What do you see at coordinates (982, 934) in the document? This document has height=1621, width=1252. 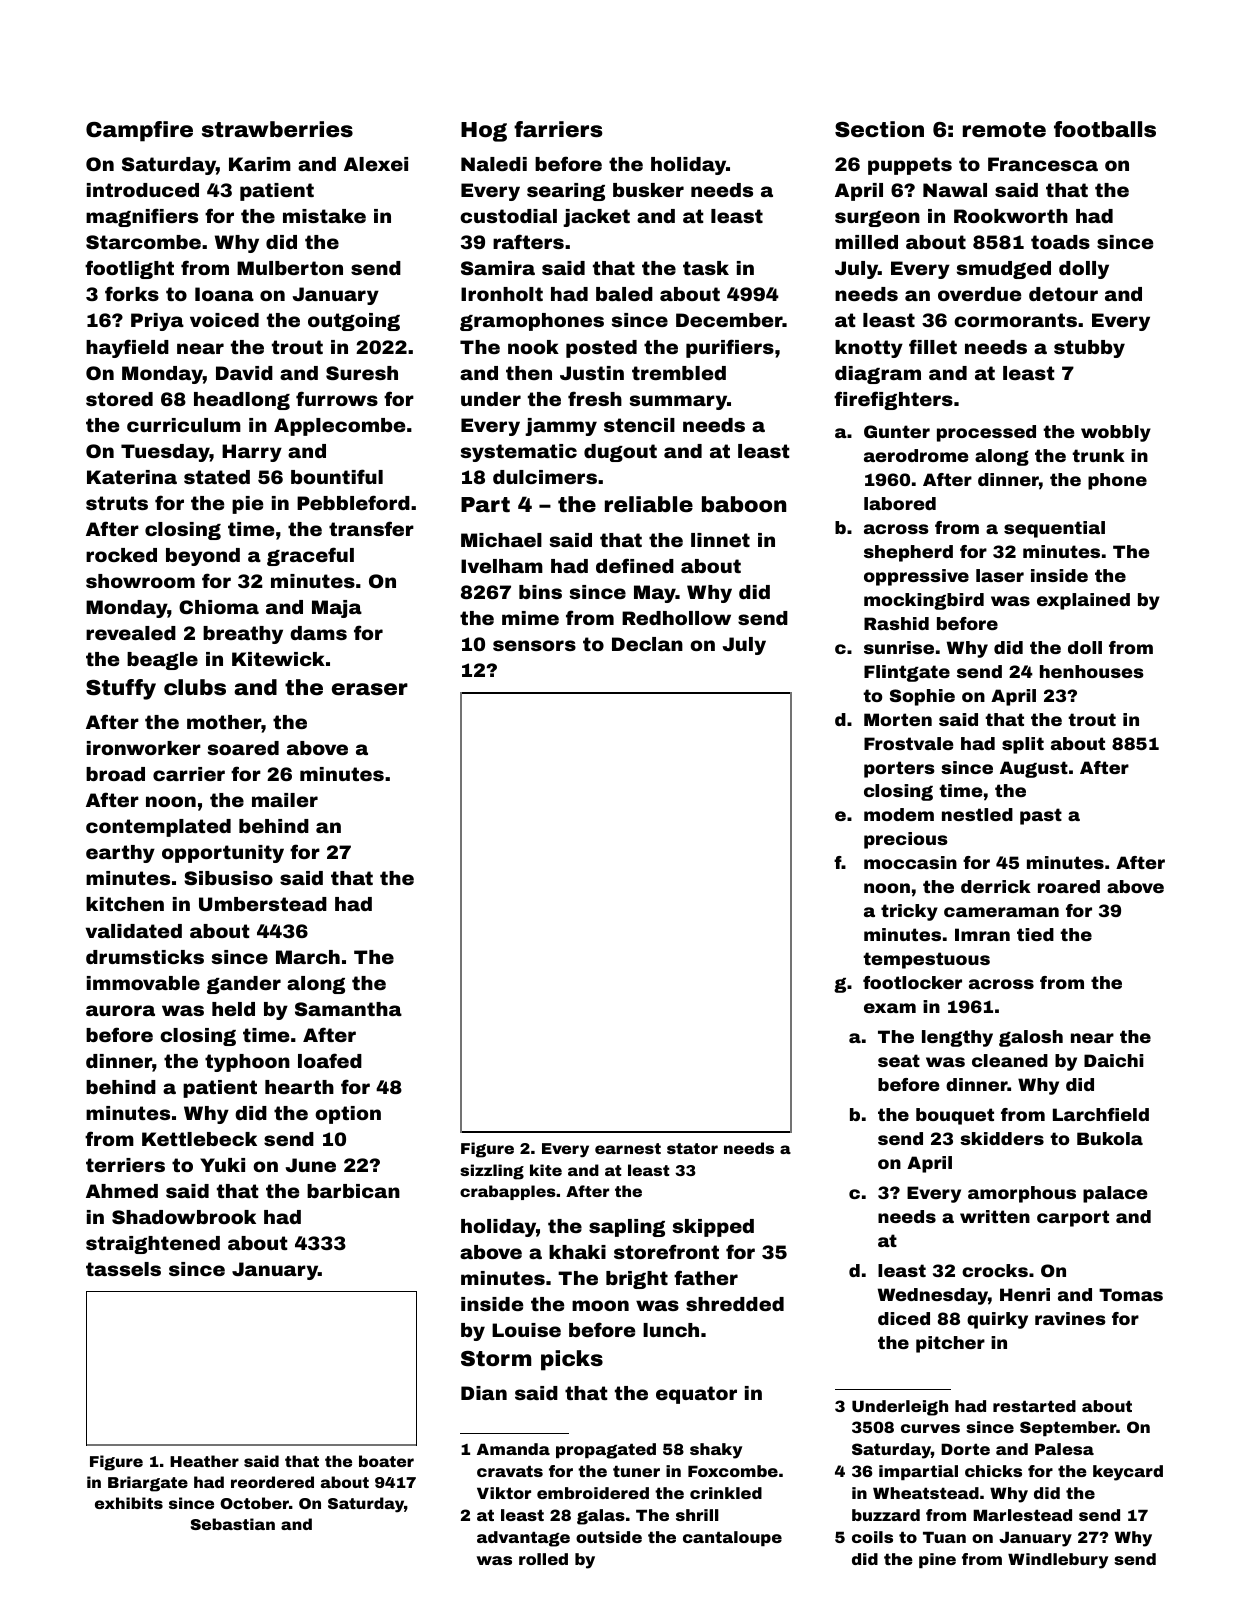 I see `Imran` at bounding box center [982, 934].
